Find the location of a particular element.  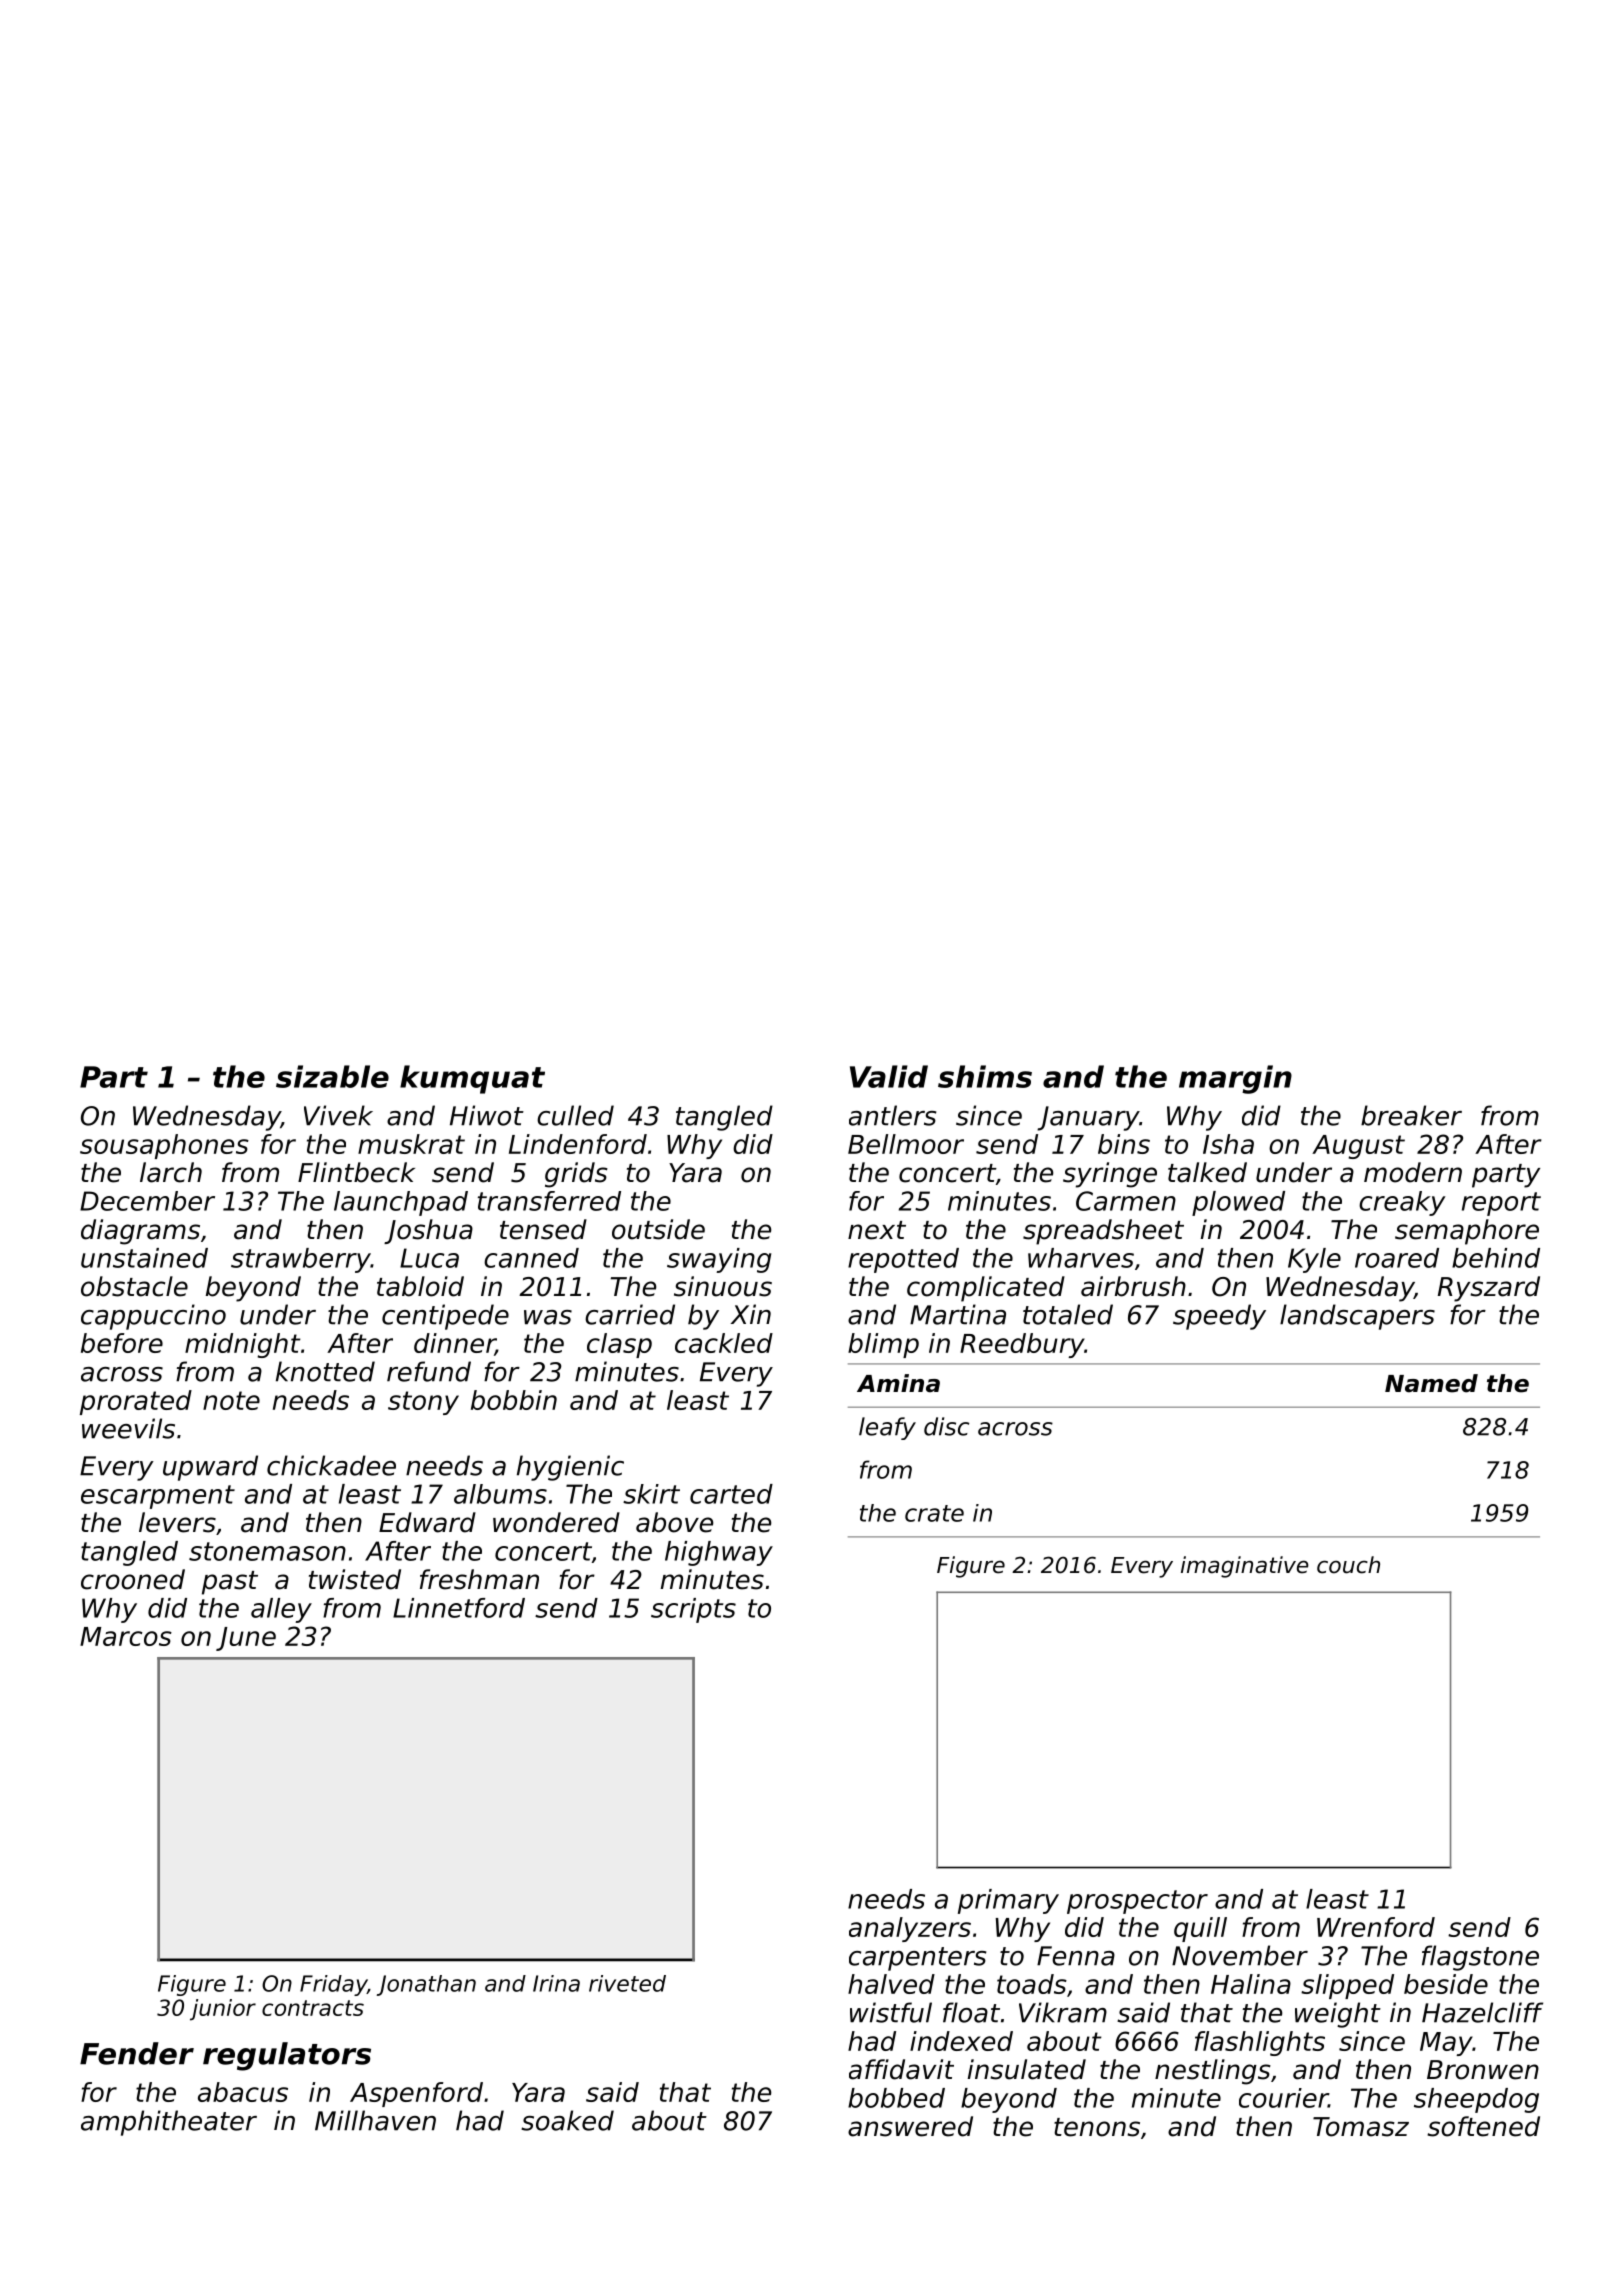

Irina is located at coordinates (556, 1983).
